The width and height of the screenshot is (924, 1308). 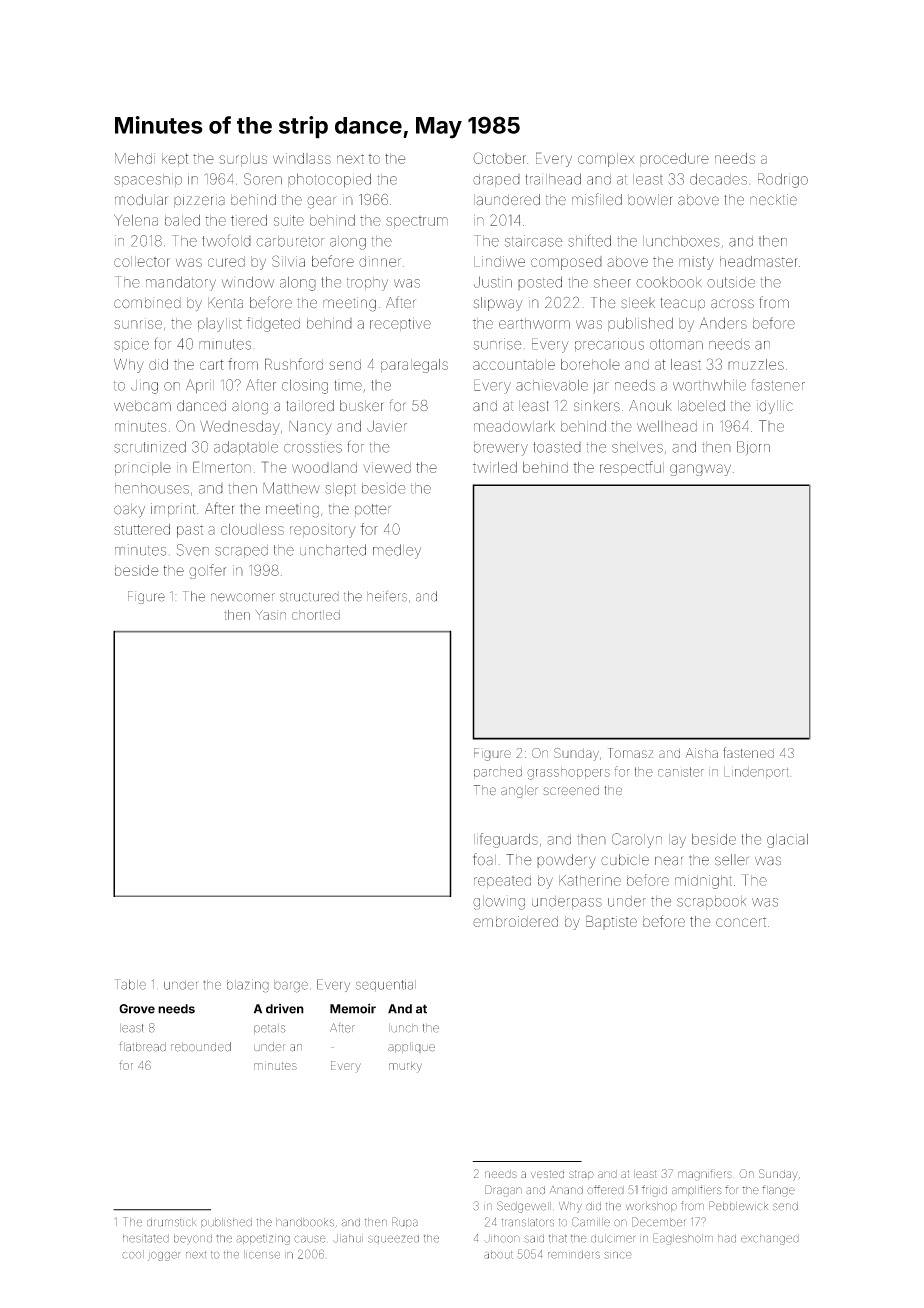 What do you see at coordinates (787, 840) in the screenshot?
I see `glacial` at bounding box center [787, 840].
